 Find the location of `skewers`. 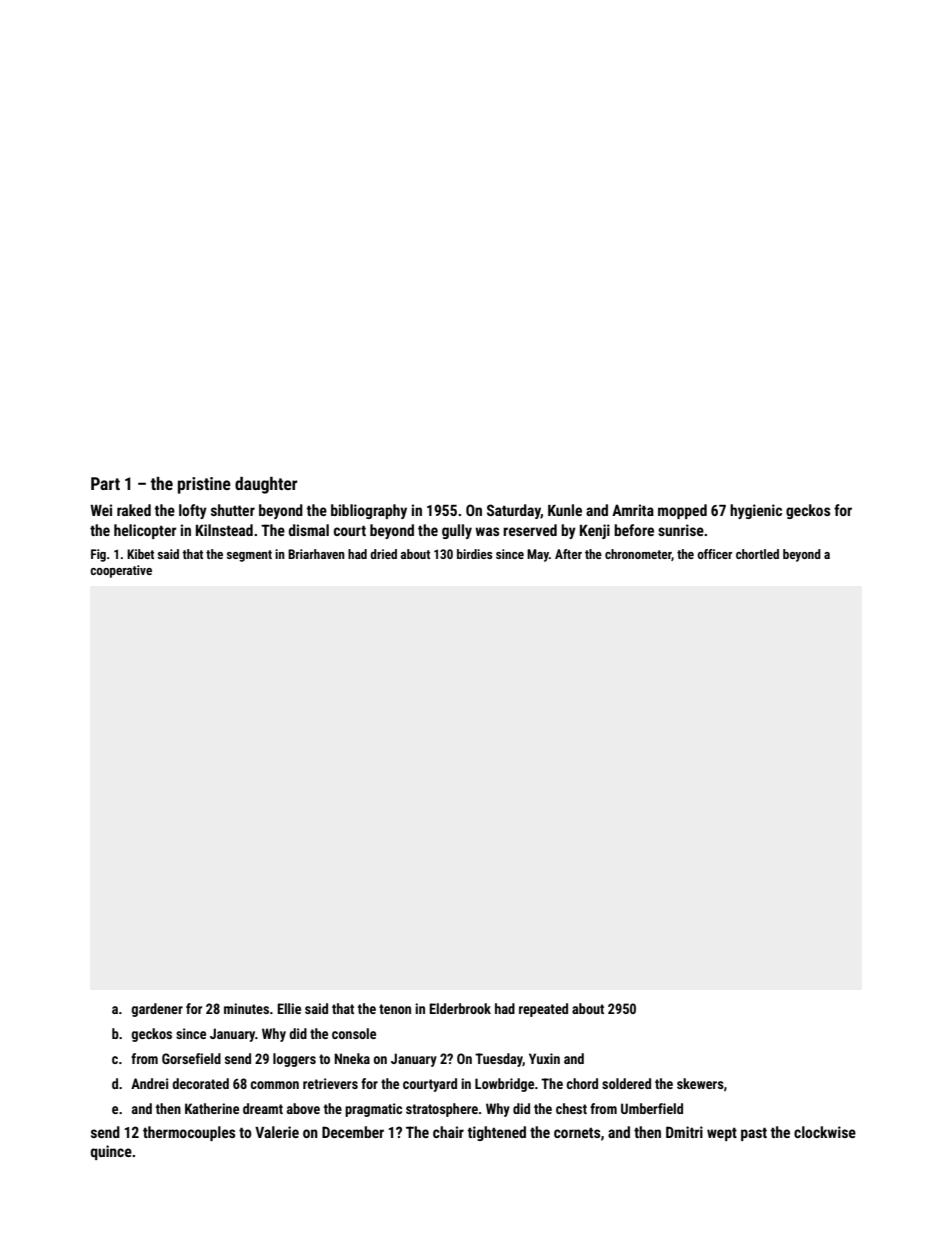

skewers is located at coordinates (700, 1083).
